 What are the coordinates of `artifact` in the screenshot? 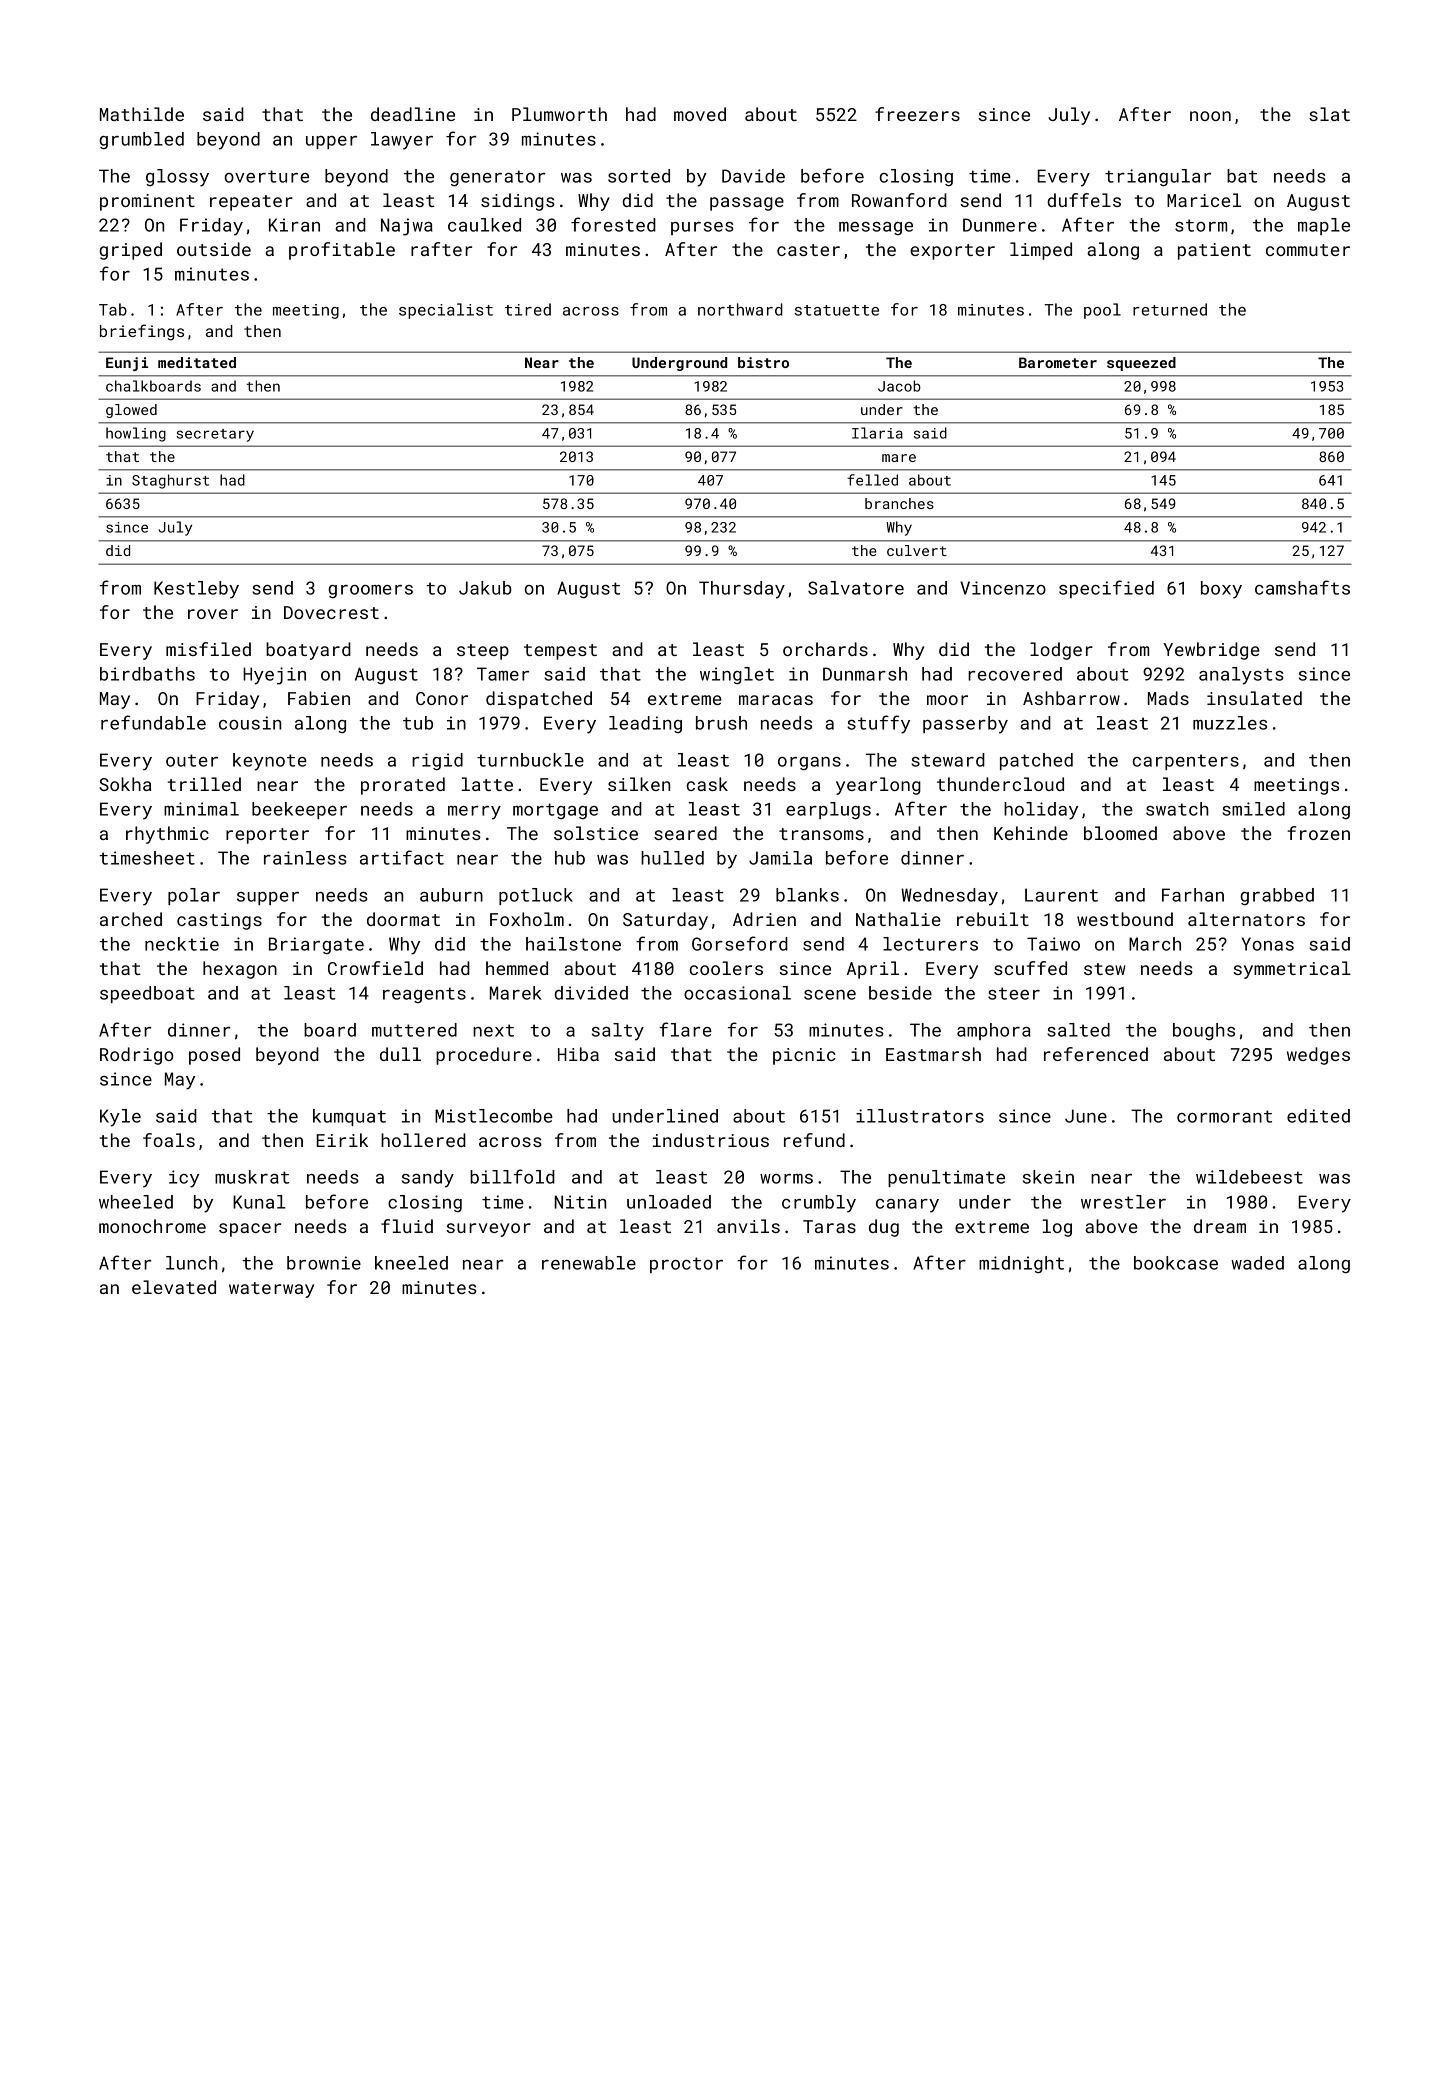 It's located at (402, 857).
